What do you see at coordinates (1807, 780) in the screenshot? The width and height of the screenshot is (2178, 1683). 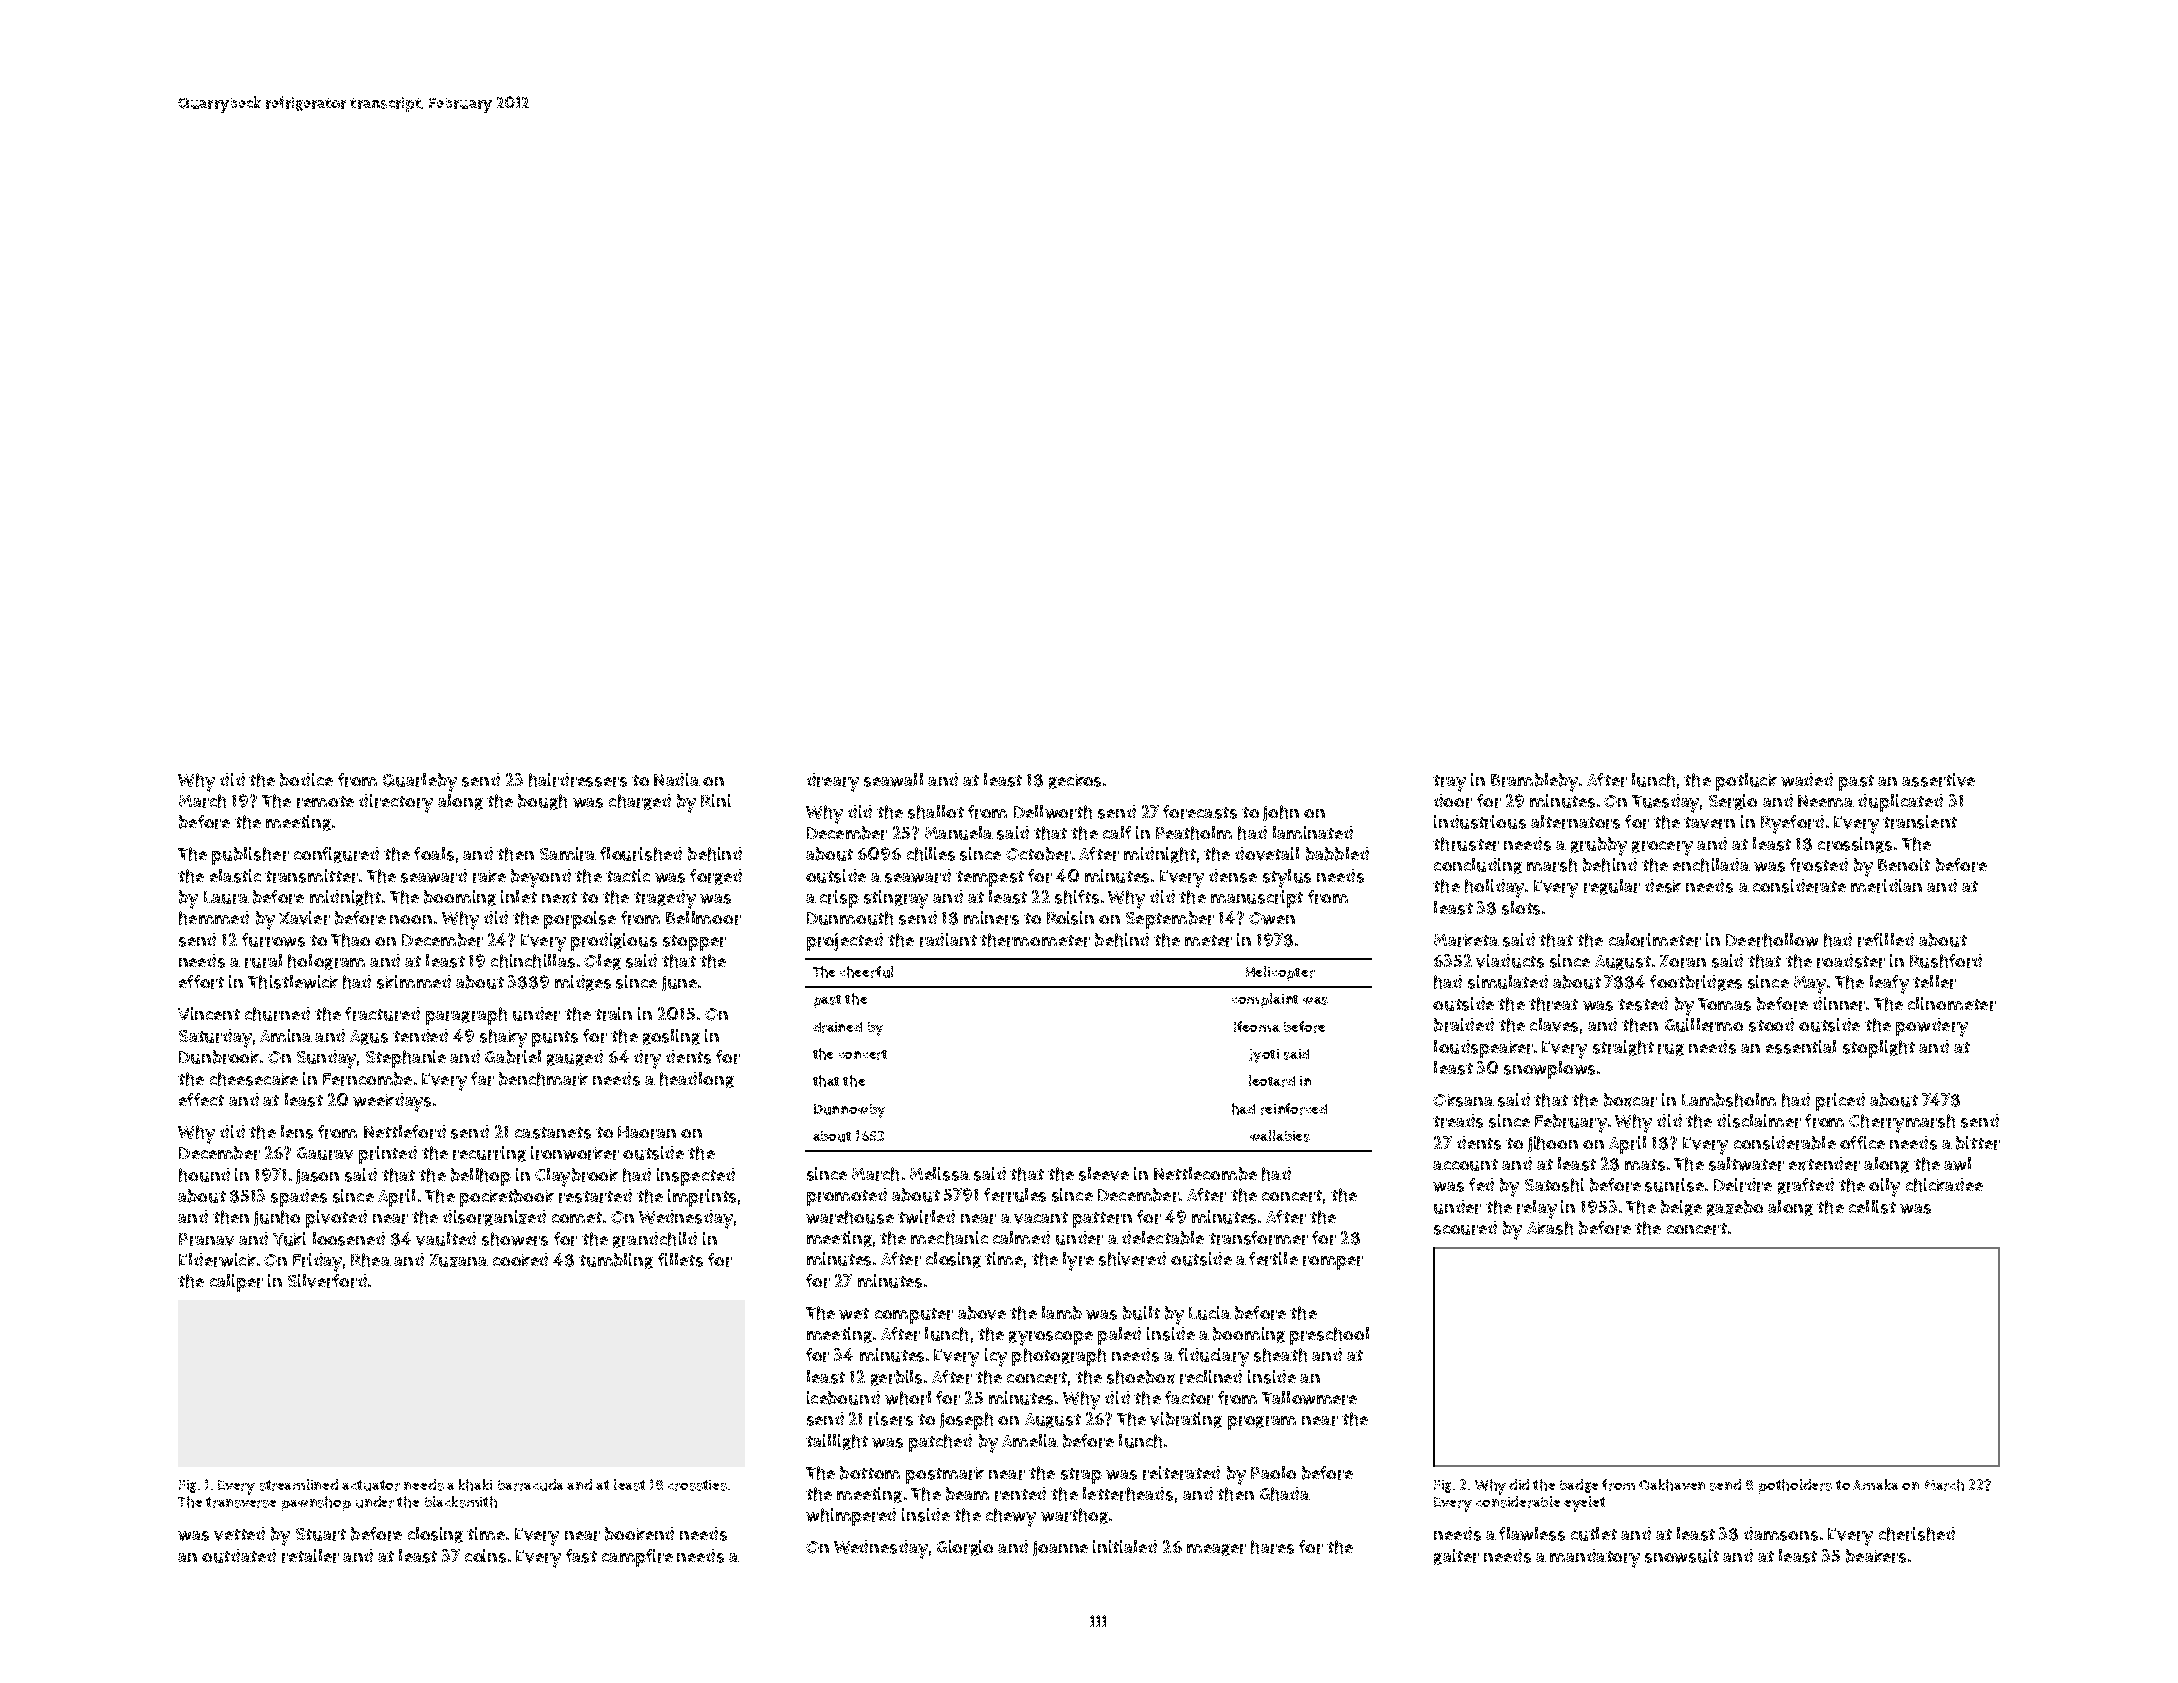 I see `waded` at bounding box center [1807, 780].
